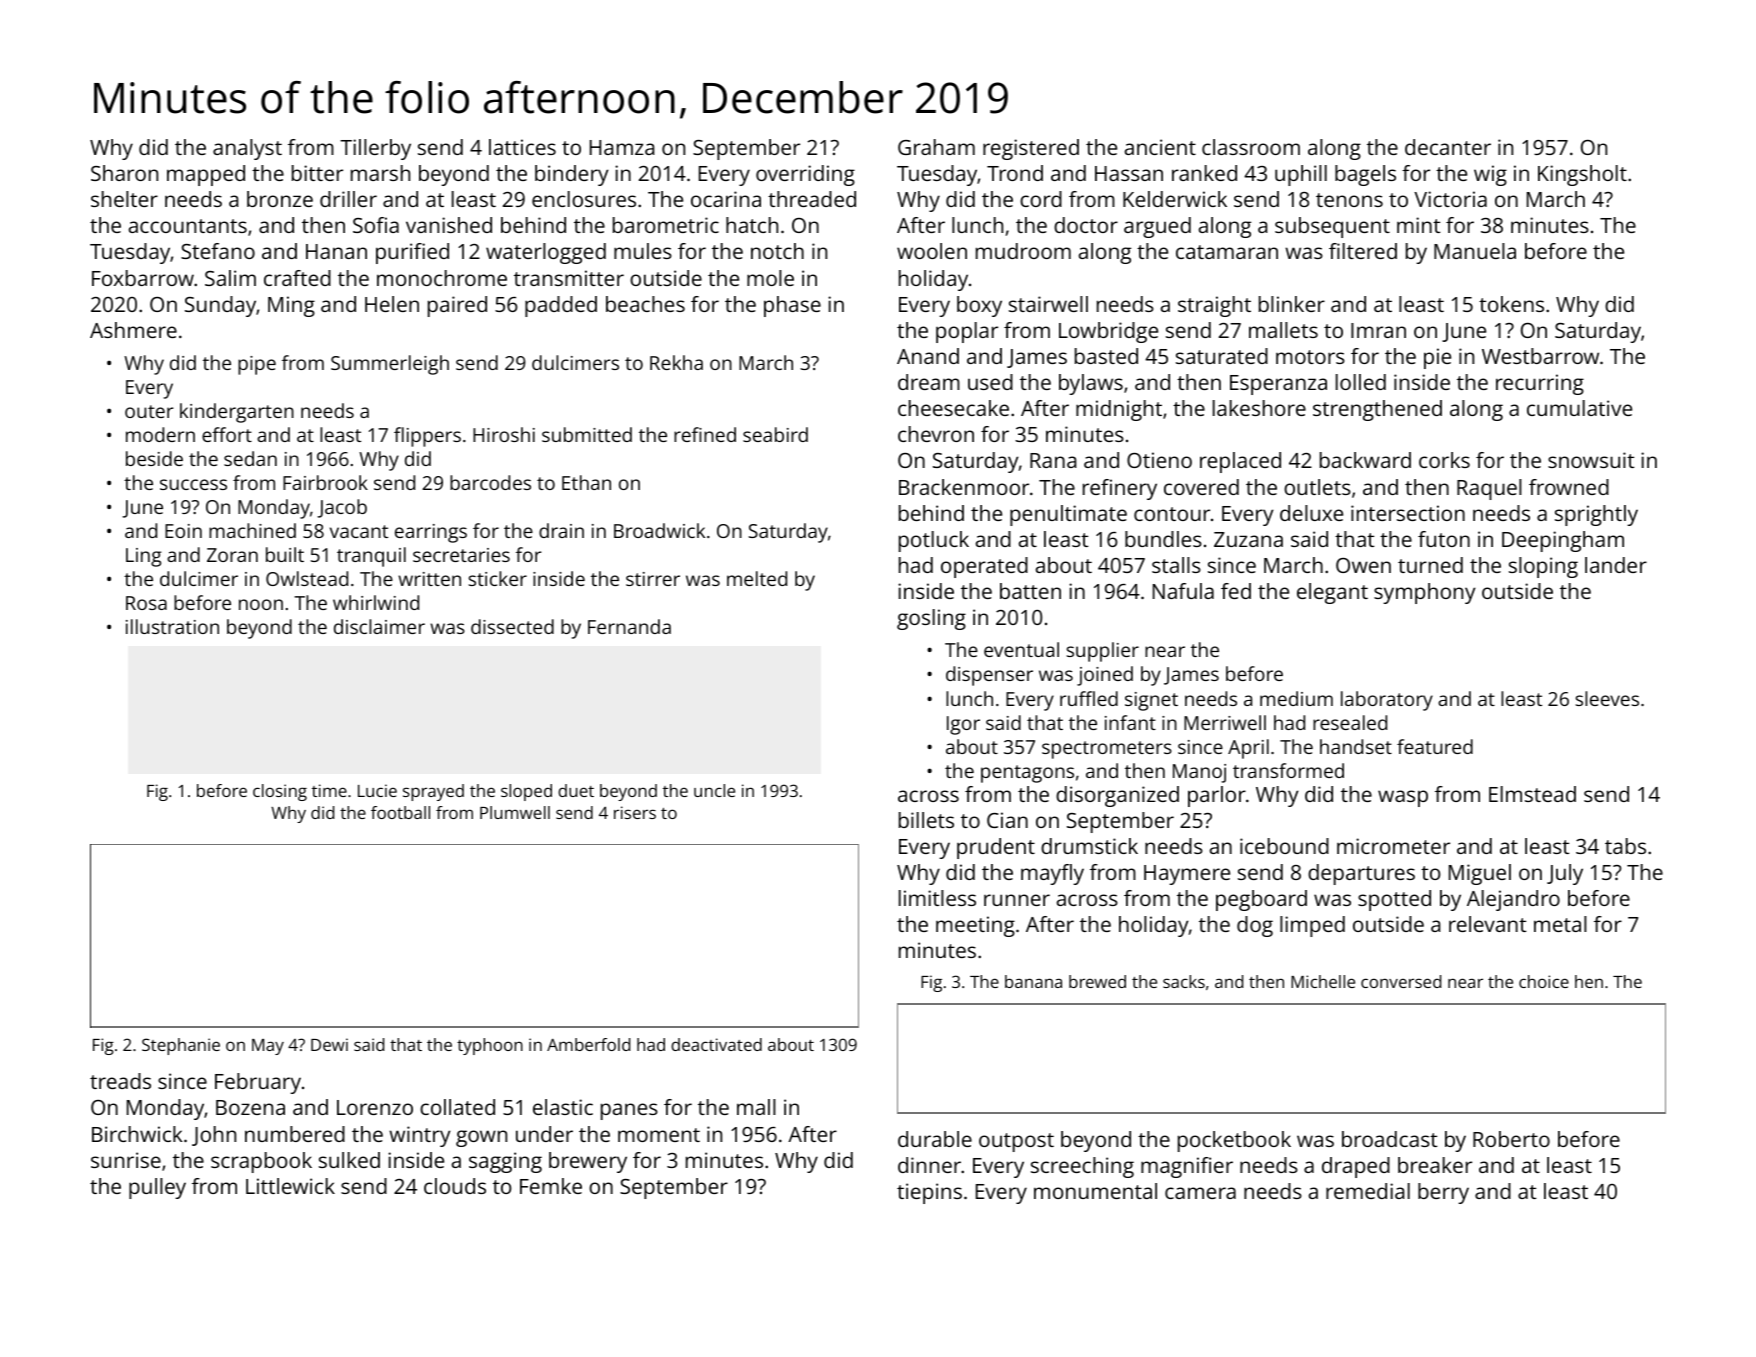 The width and height of the screenshot is (1756, 1357). What do you see at coordinates (377, 790) in the screenshot?
I see `Lucie` at bounding box center [377, 790].
